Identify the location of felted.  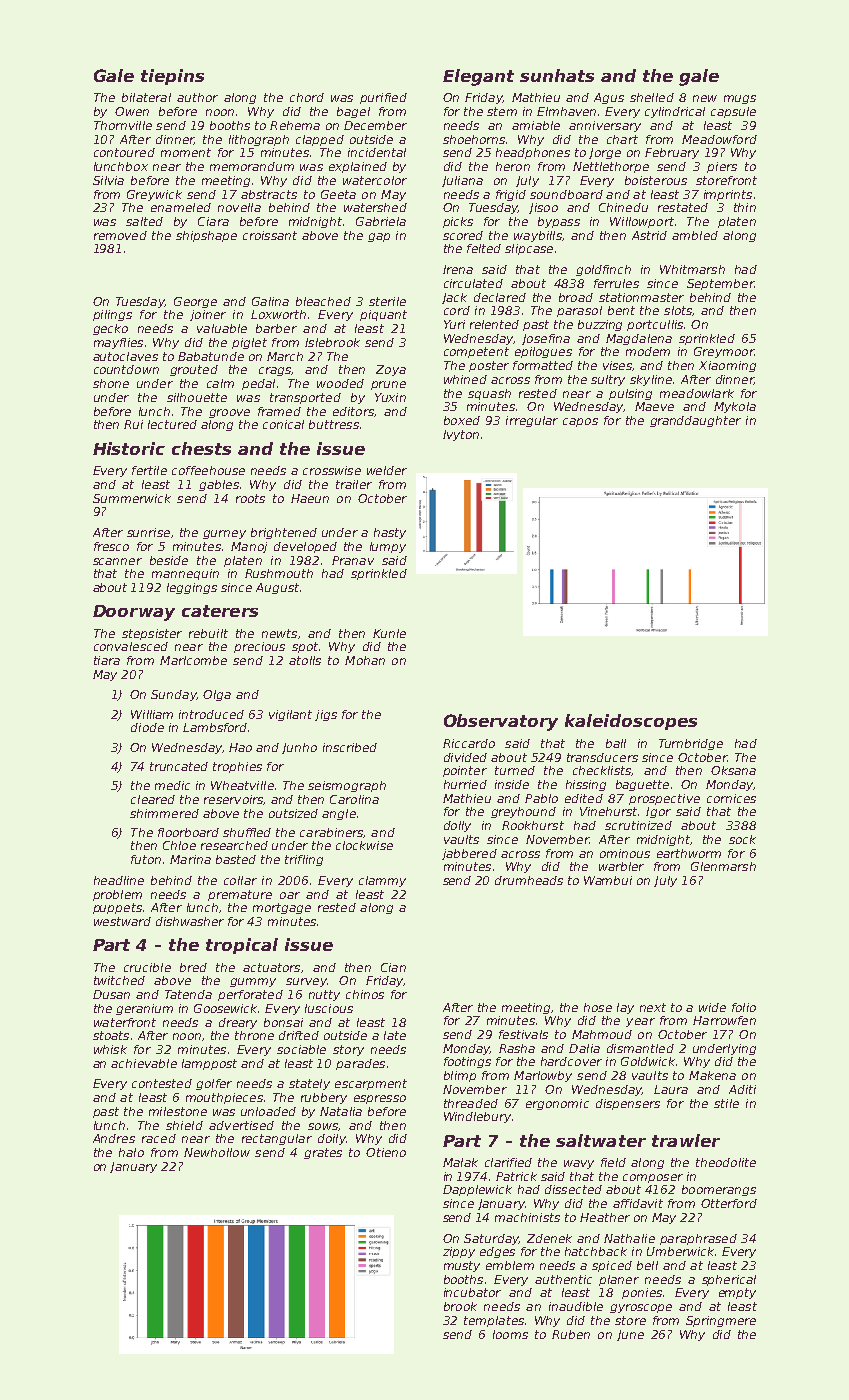
(484, 248).
